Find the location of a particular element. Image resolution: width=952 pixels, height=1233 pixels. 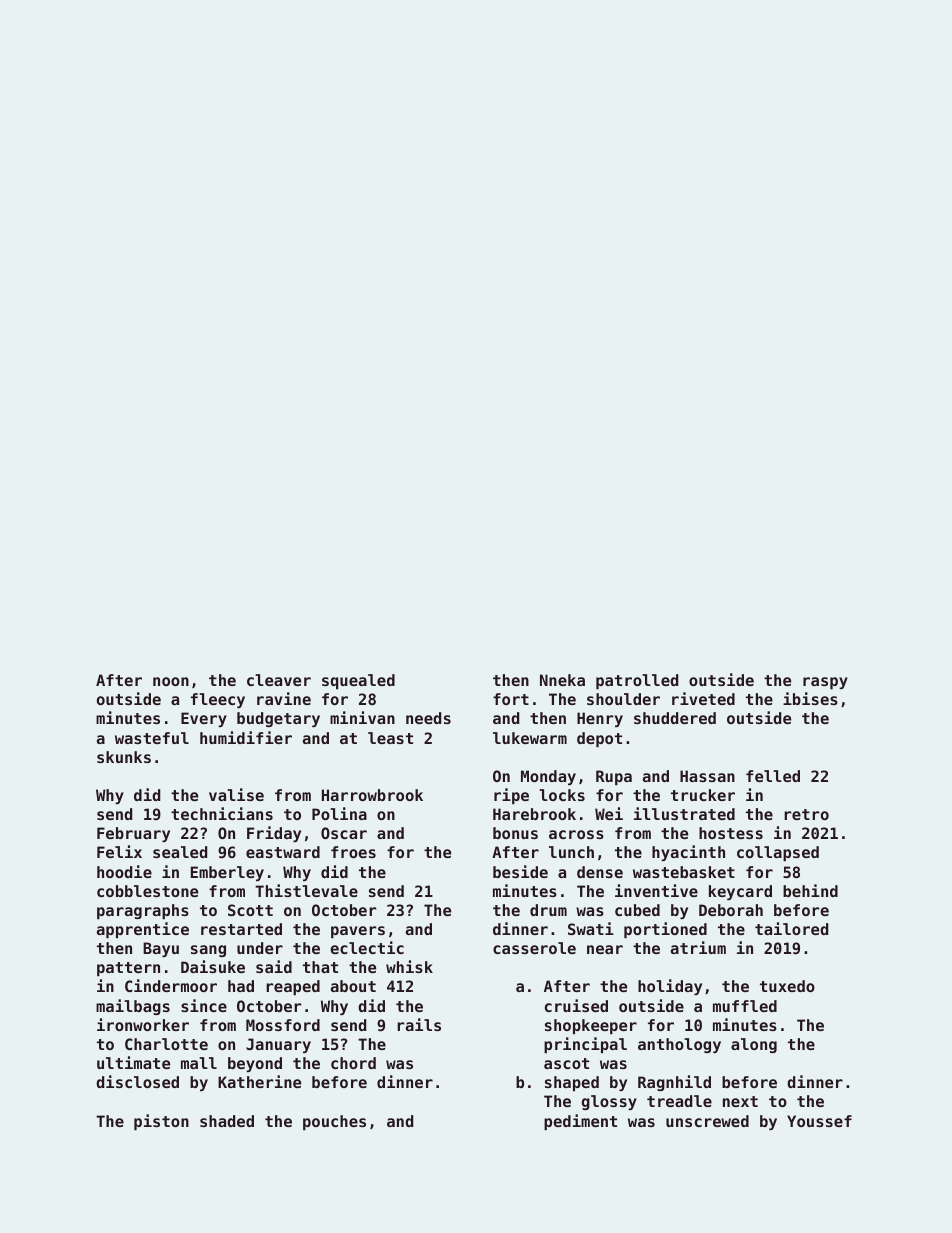

fort is located at coordinates (511, 699).
